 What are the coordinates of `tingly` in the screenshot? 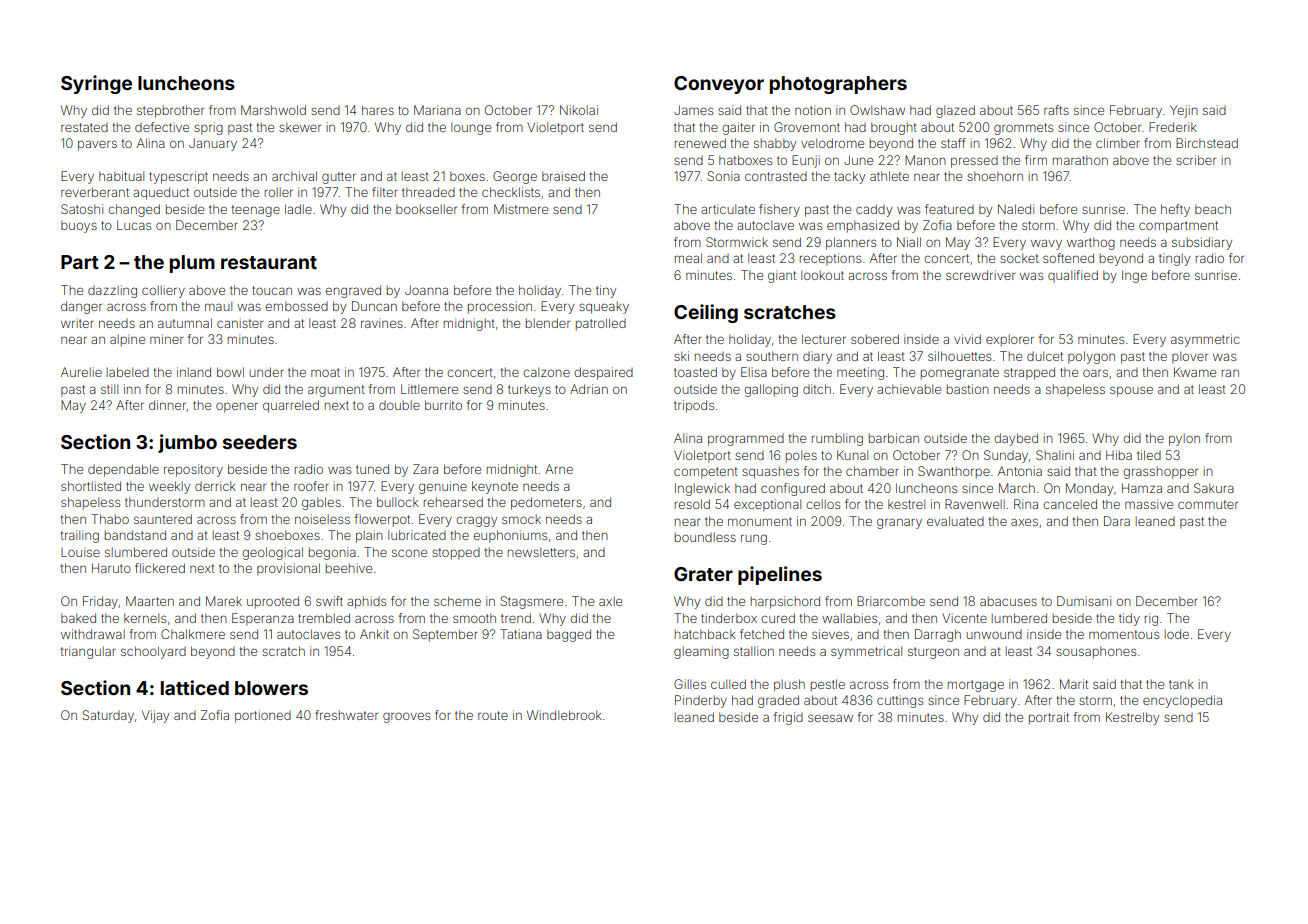 It's located at (1174, 259).
